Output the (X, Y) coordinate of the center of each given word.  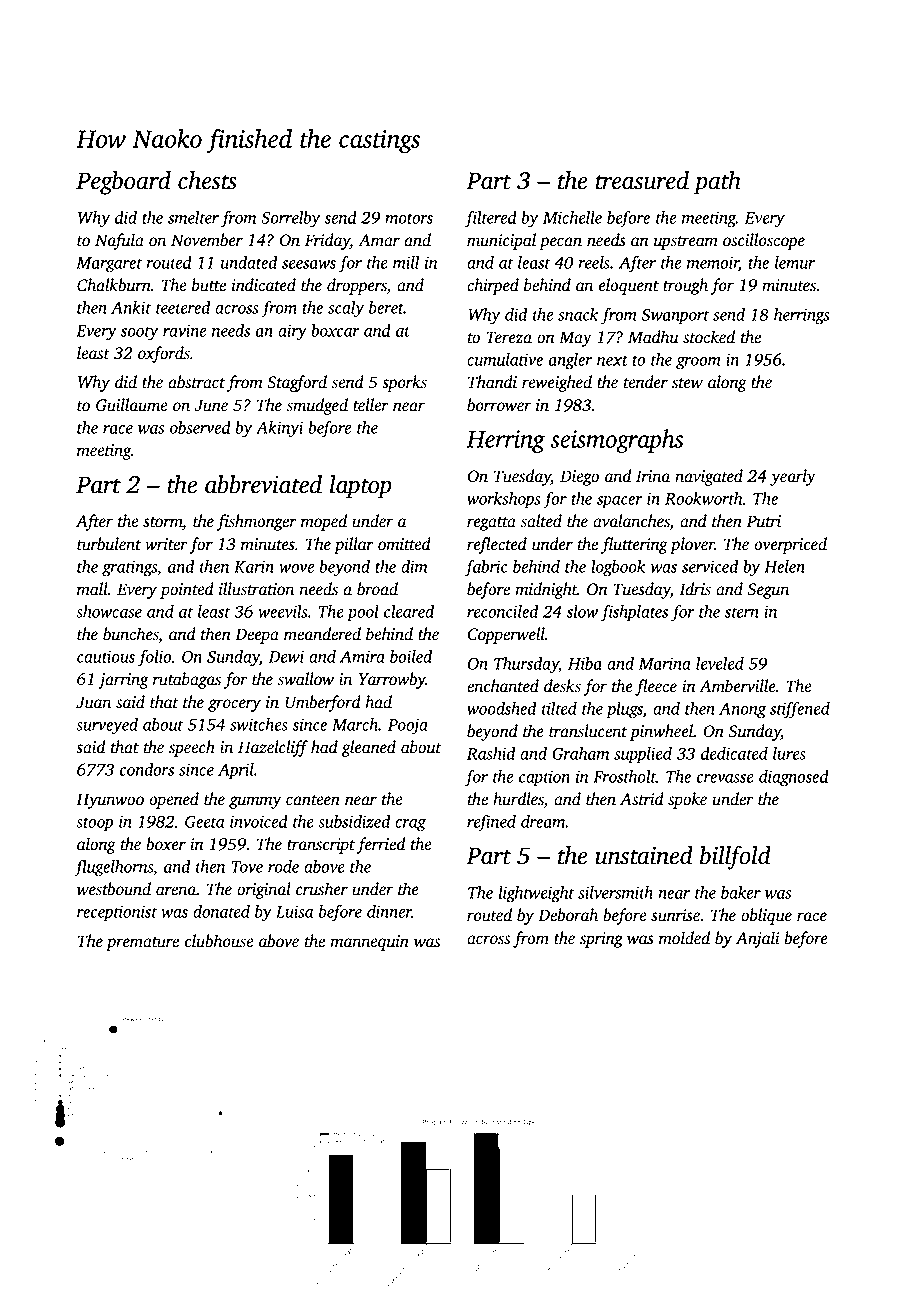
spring (601, 940)
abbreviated (263, 484)
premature (142, 944)
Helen (784, 566)
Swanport (675, 317)
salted (541, 521)
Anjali (758, 939)
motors (409, 218)
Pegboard (123, 183)
